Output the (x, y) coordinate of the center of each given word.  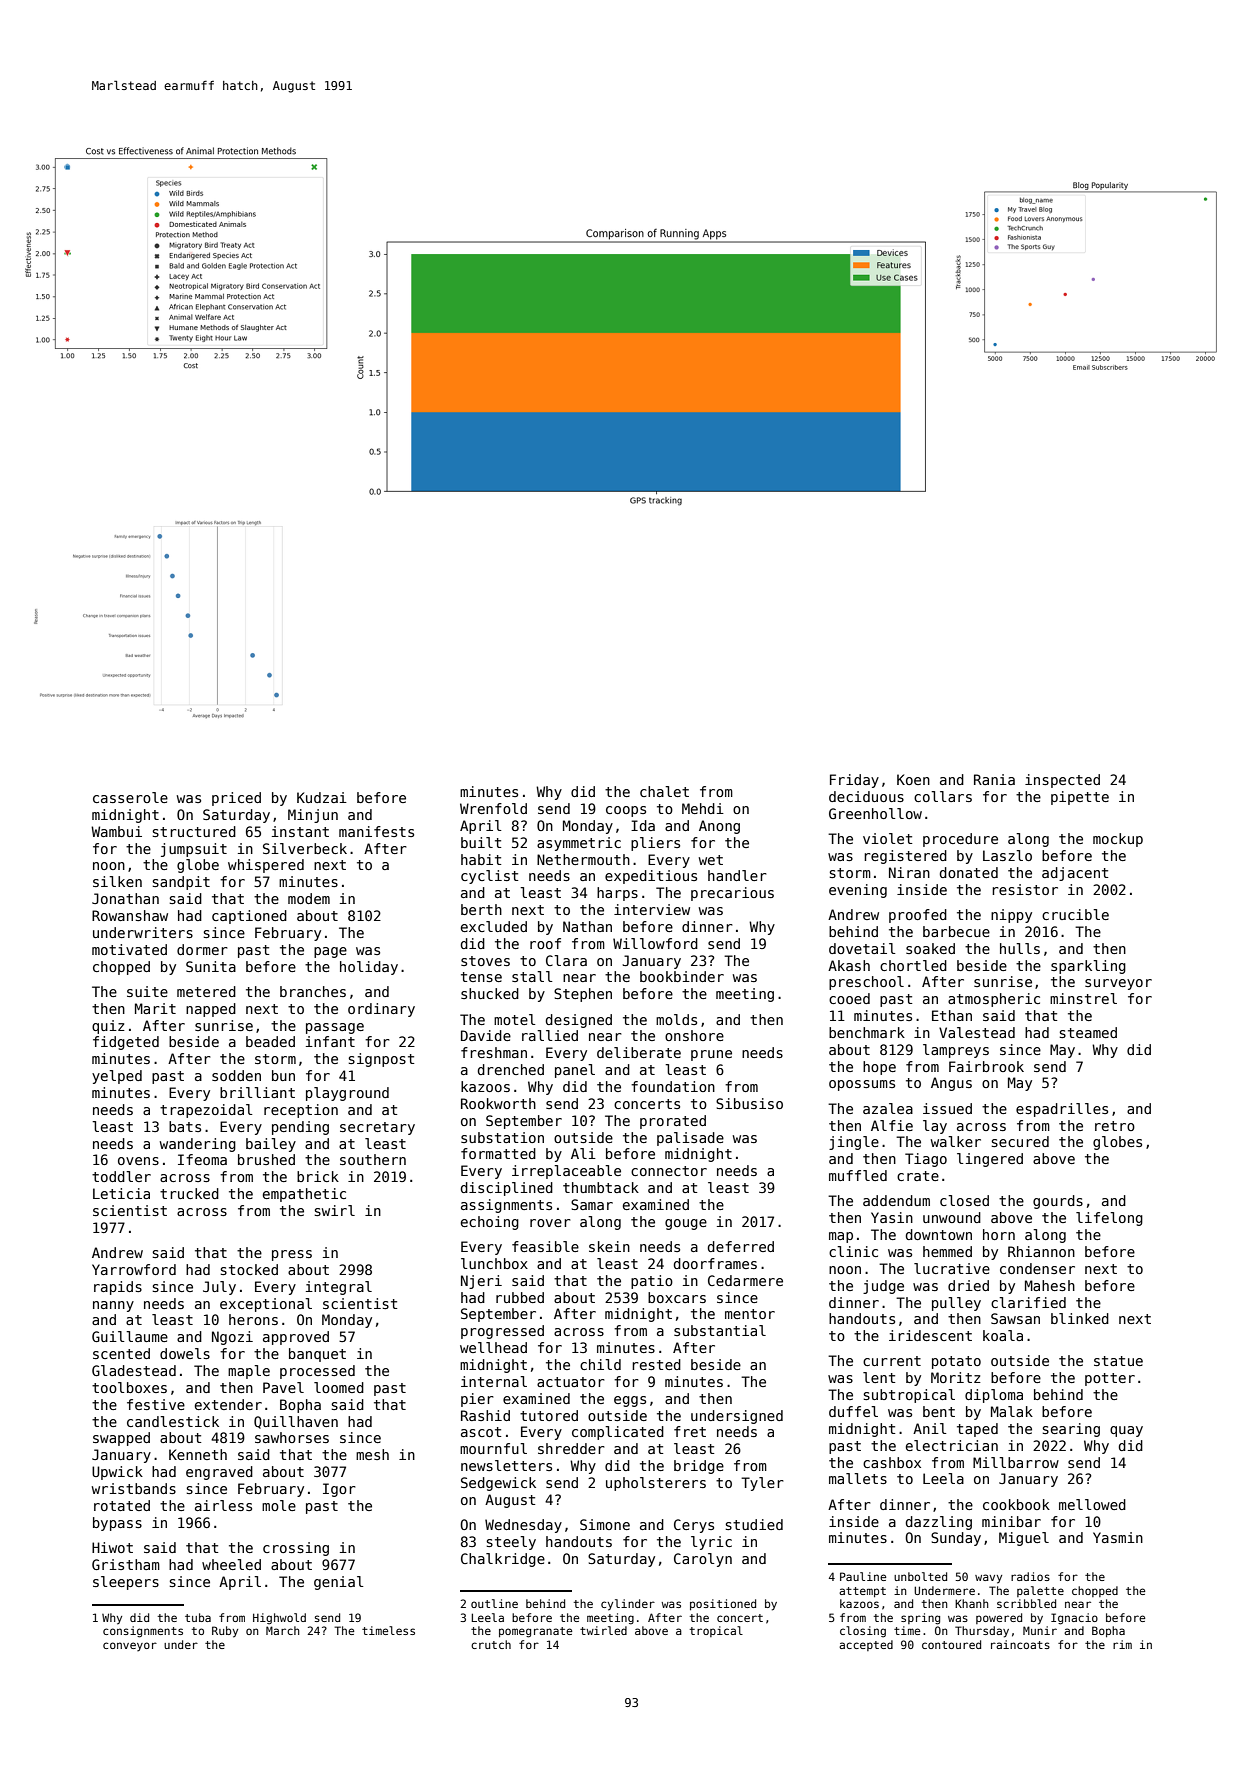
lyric (711, 1543)
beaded (270, 1041)
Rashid (485, 1415)
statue (1118, 1361)
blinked (1080, 1318)
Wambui (116, 831)
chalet (664, 791)
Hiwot (112, 1547)
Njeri (481, 1282)
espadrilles (1062, 1110)
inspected (1062, 781)
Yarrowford (134, 1269)
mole (279, 1505)
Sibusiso (749, 1103)
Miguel (1024, 1539)
